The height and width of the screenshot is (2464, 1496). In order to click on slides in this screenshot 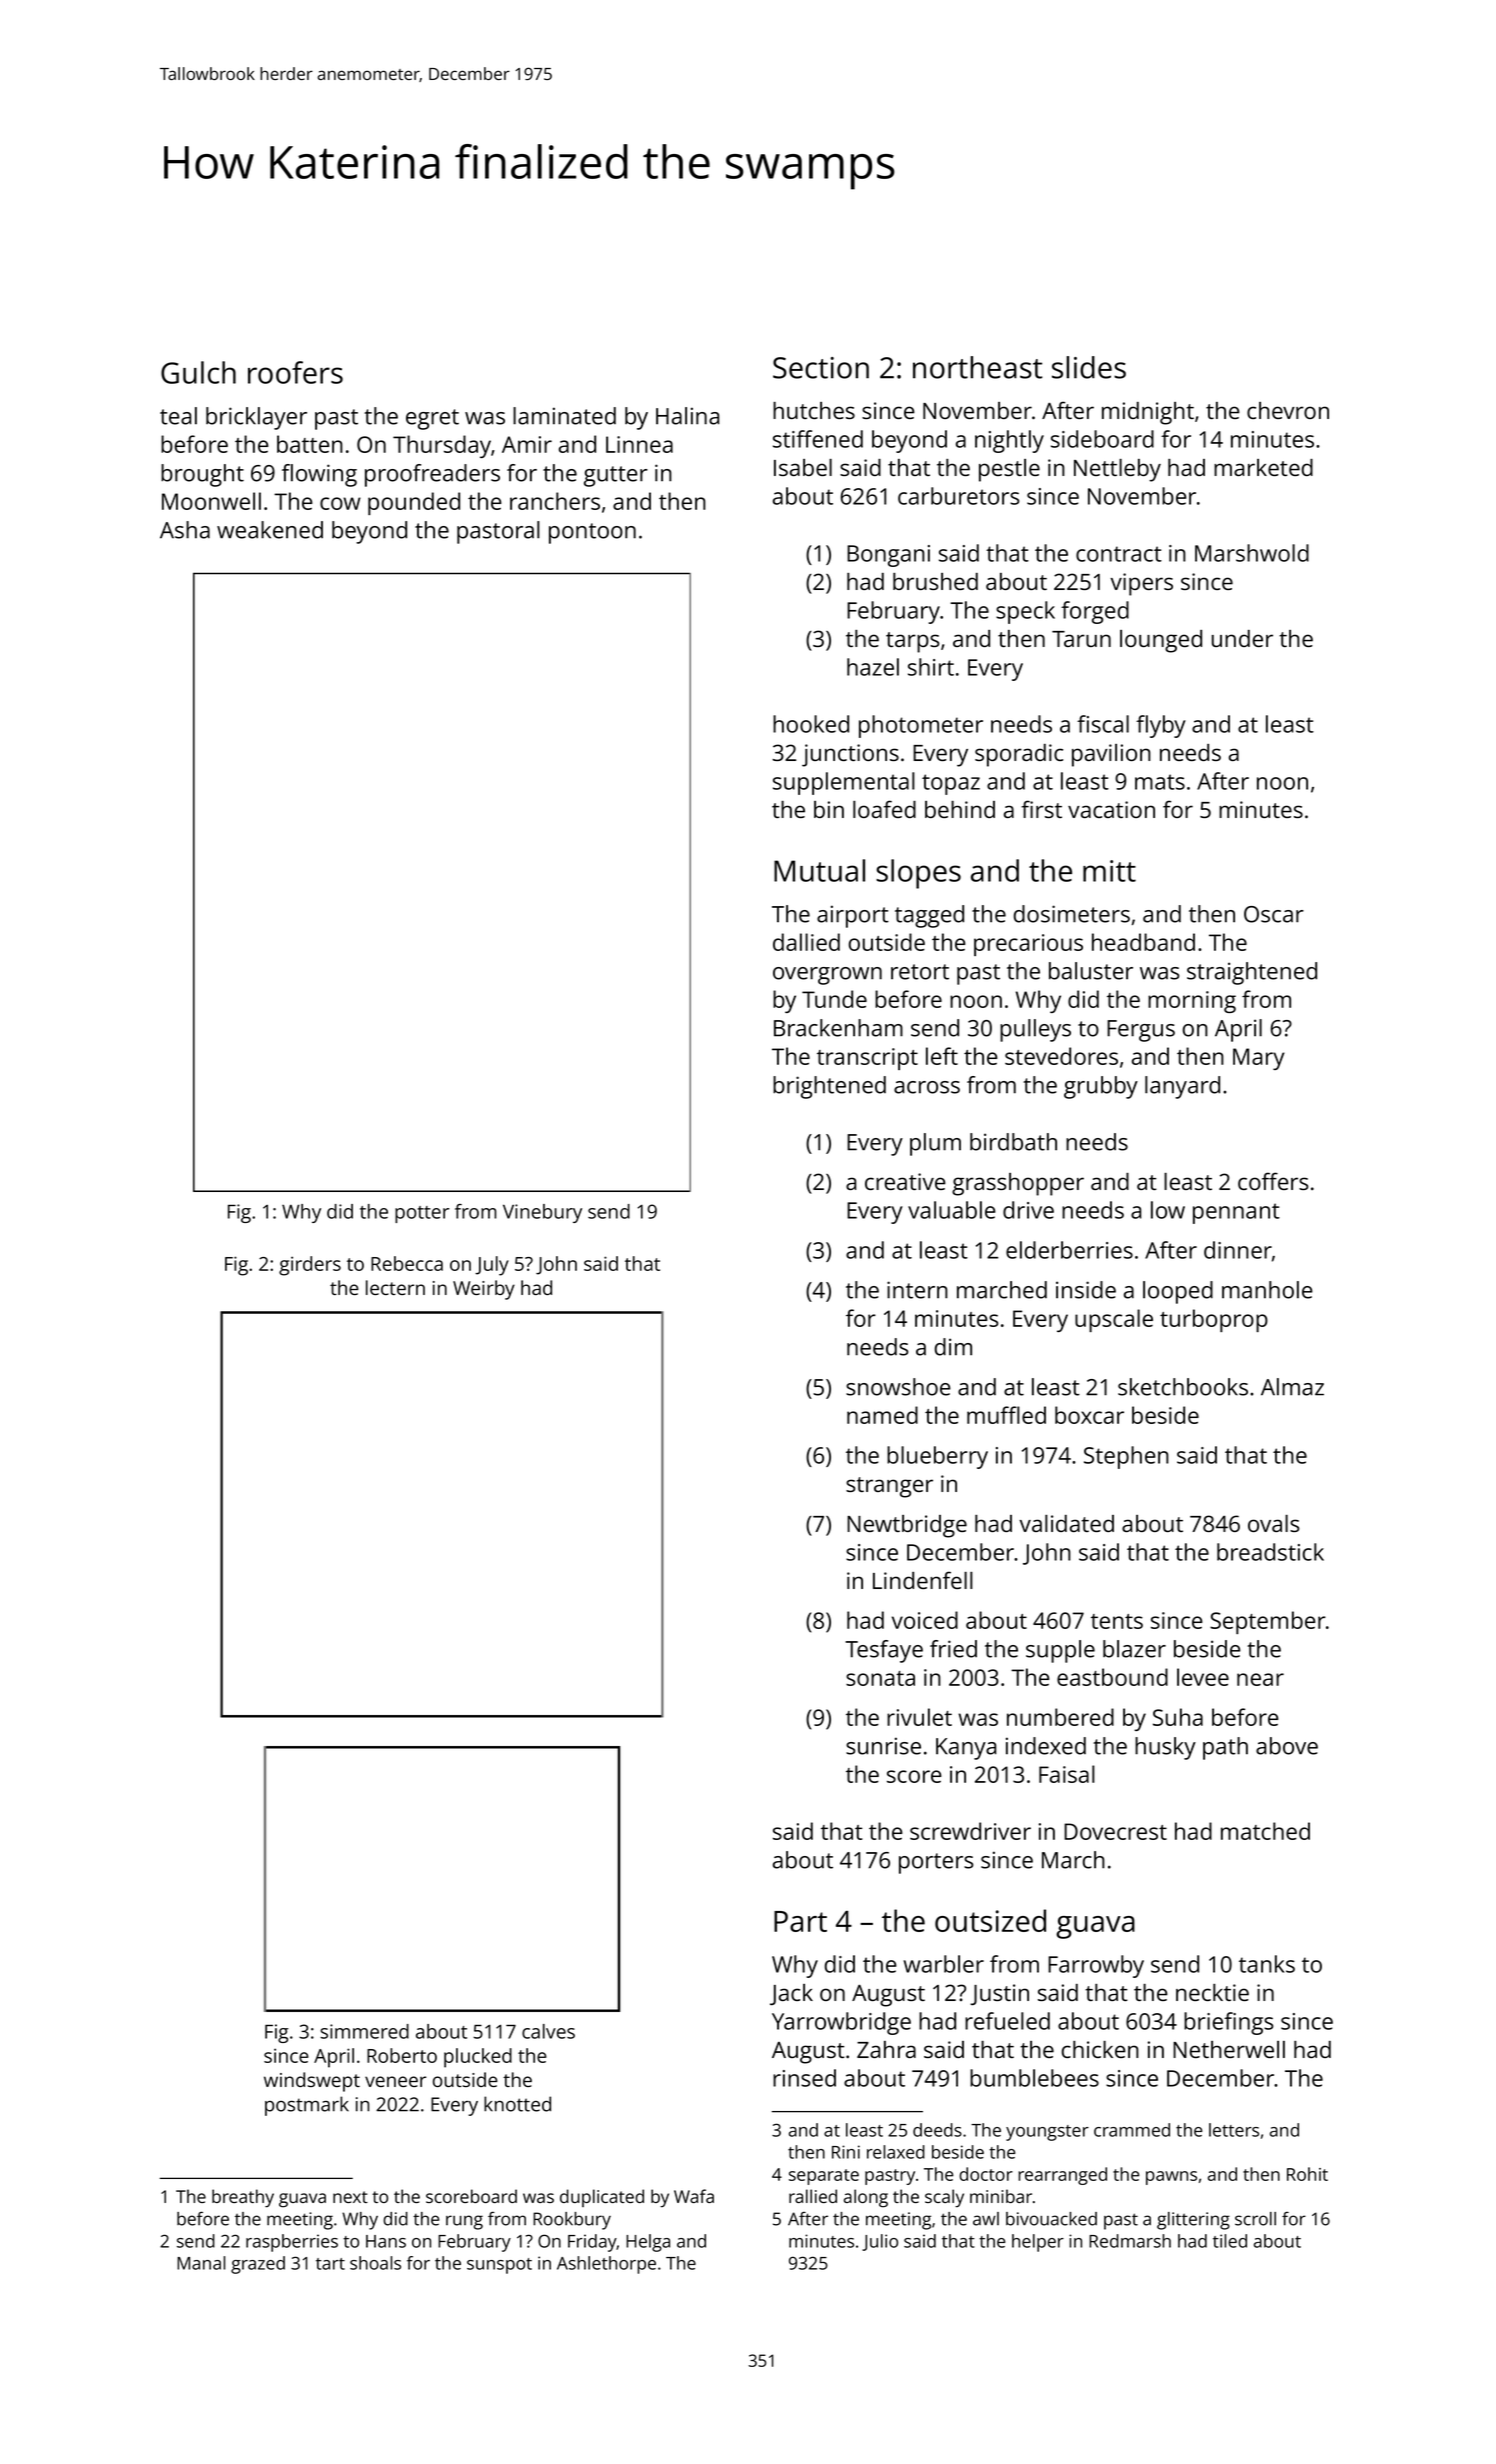, I will do `click(1089, 367)`.
